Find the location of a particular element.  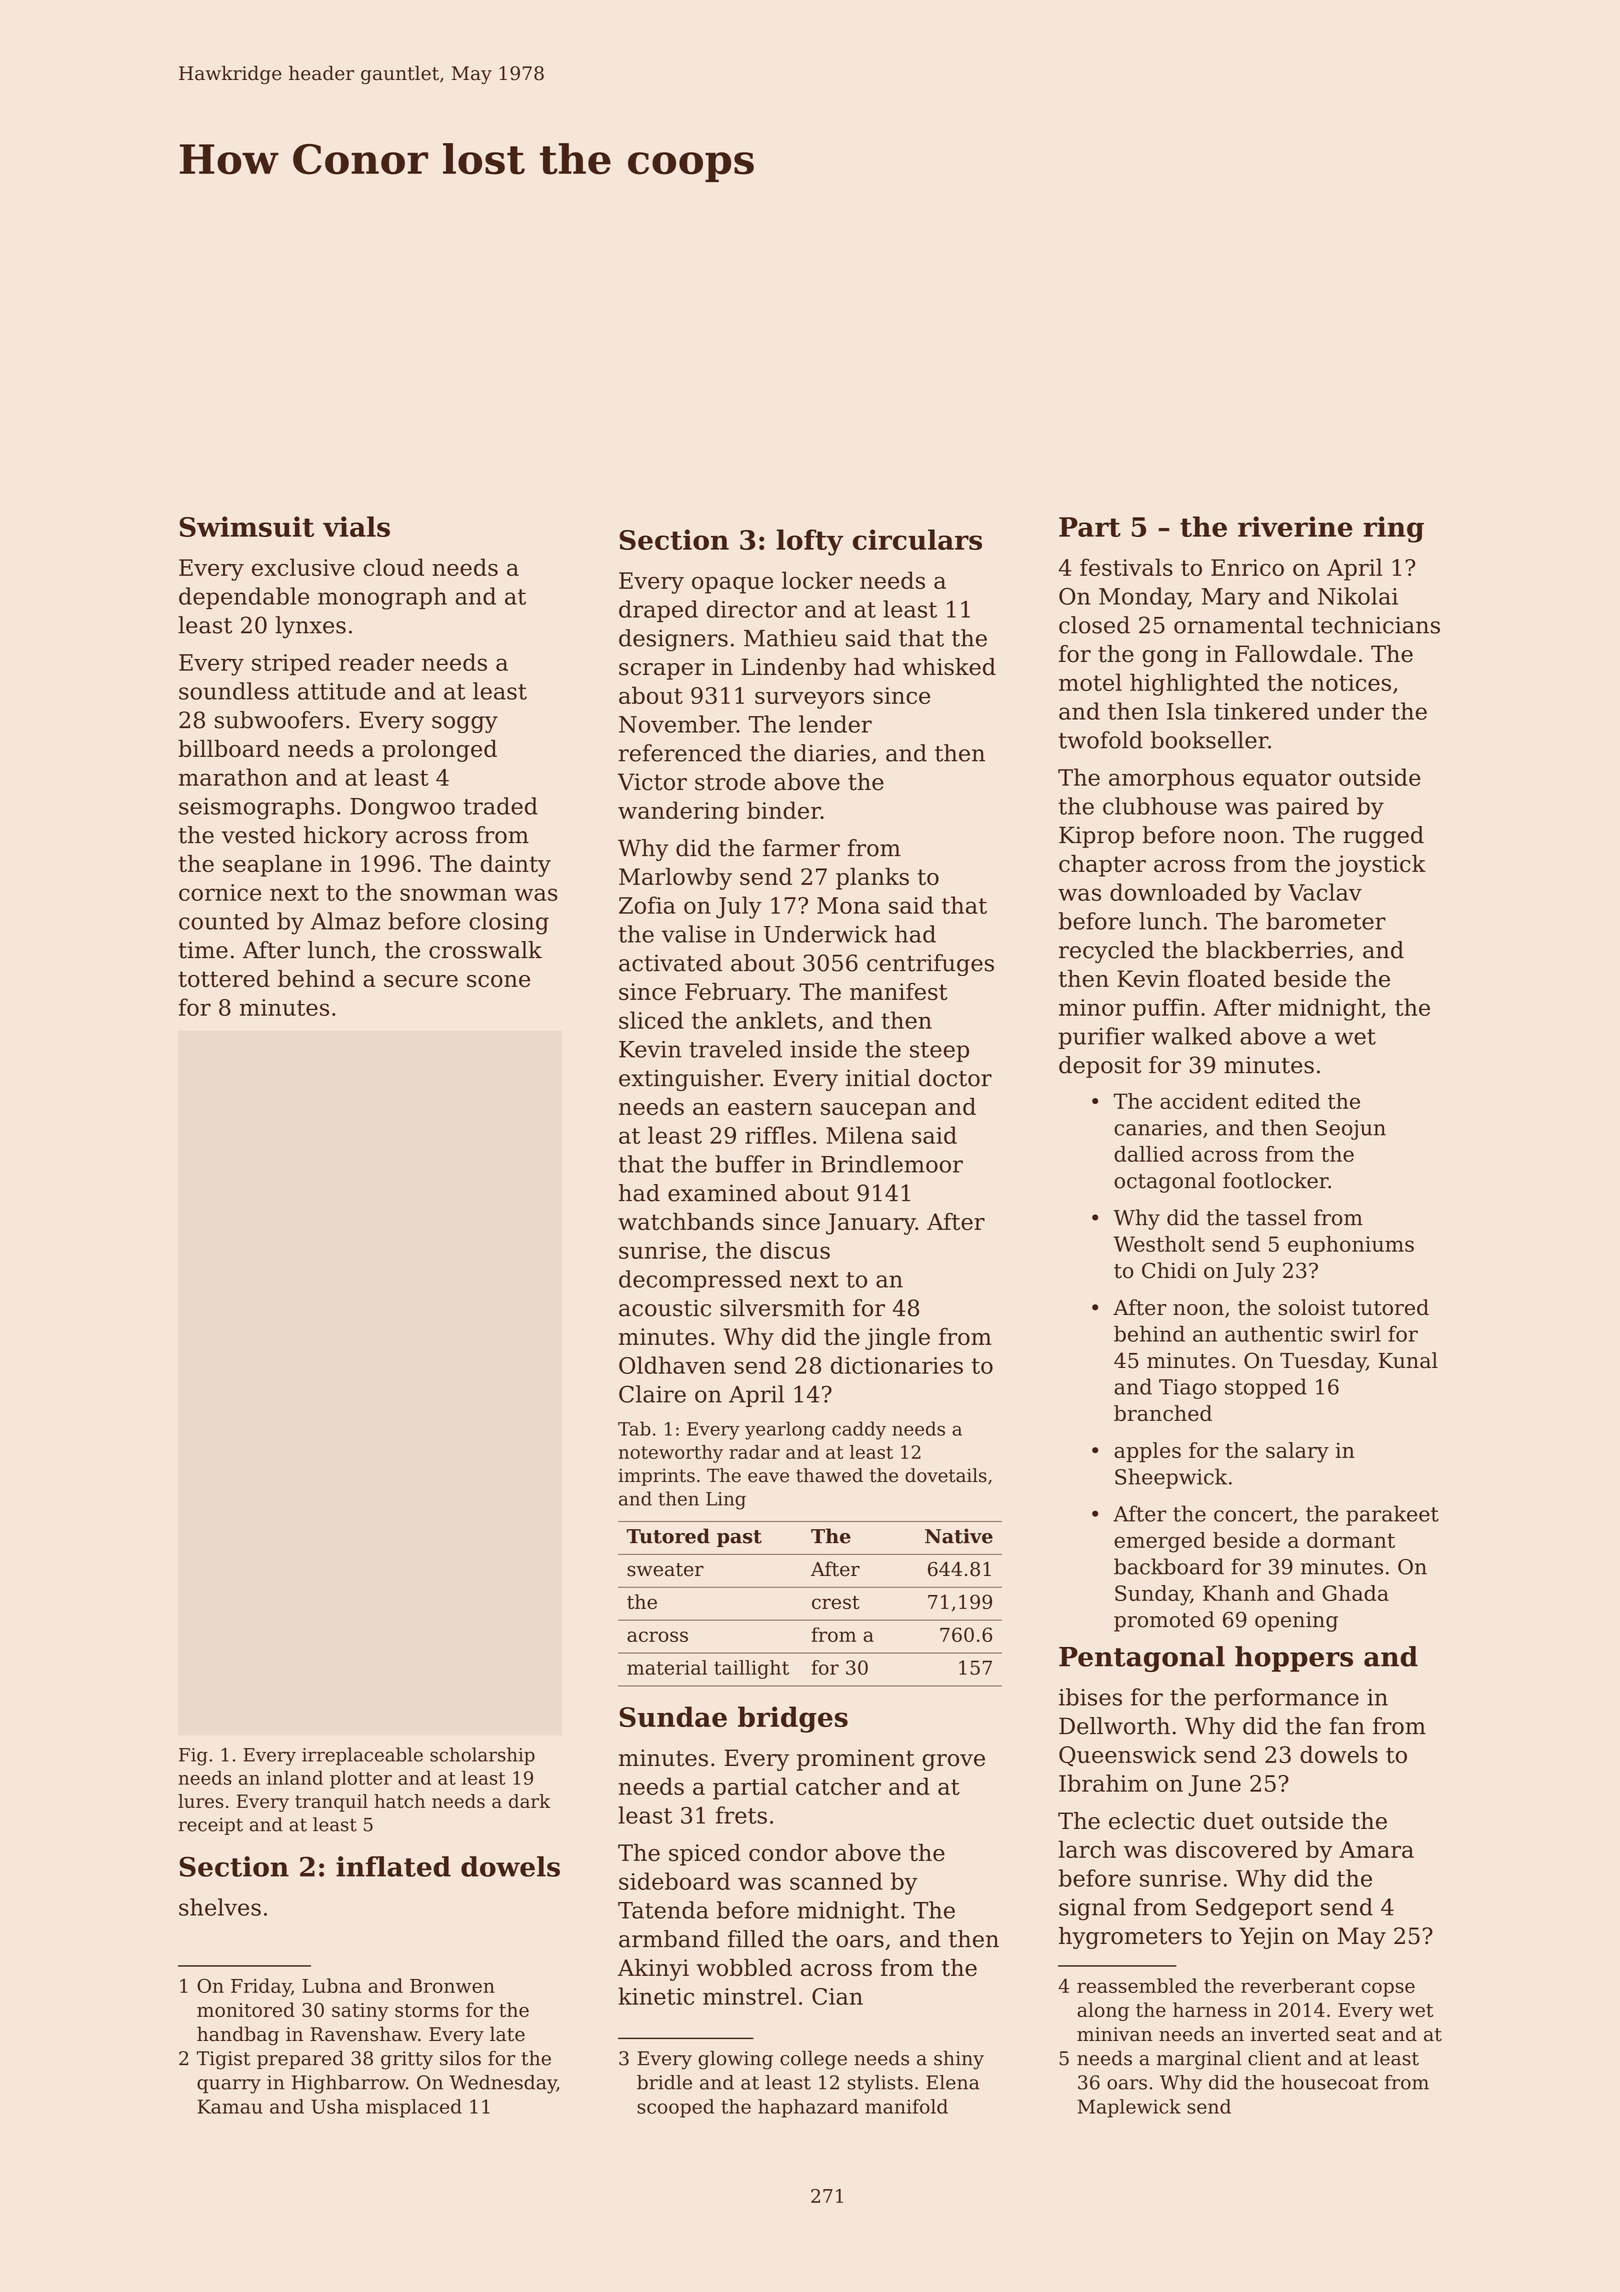

tottered is located at coordinates (224, 978).
